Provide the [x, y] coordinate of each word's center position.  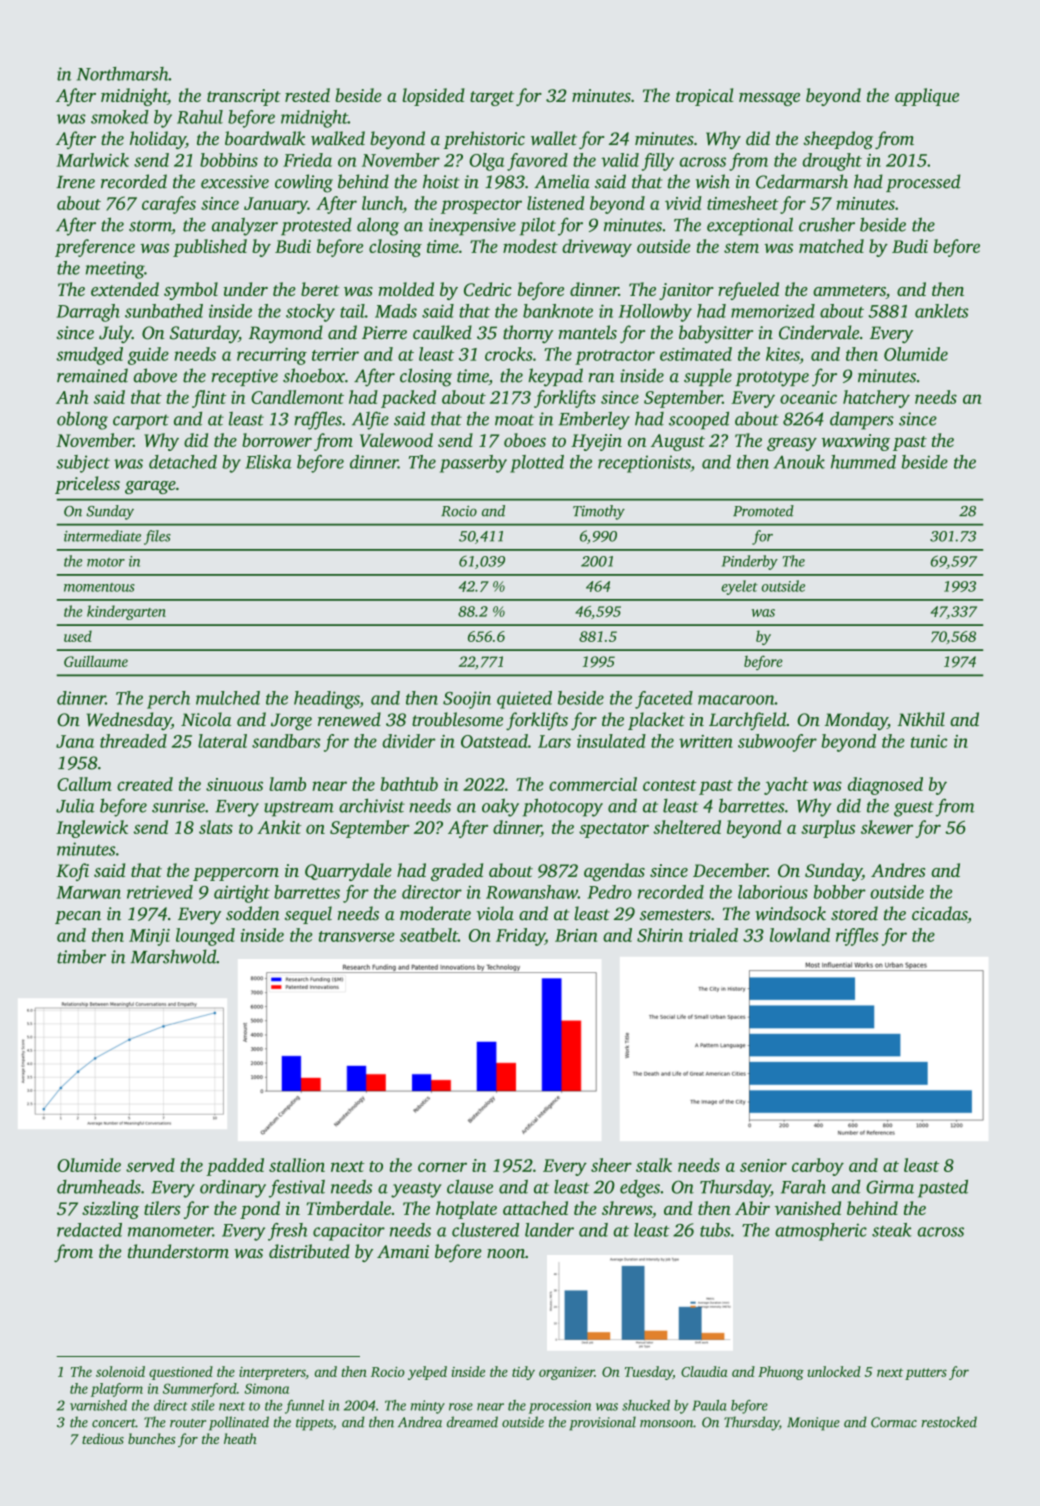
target [492, 98]
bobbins [229, 160]
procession [560, 1407]
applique [927, 97]
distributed [309, 1251]
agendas [614, 872]
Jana [75, 741]
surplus [828, 829]
